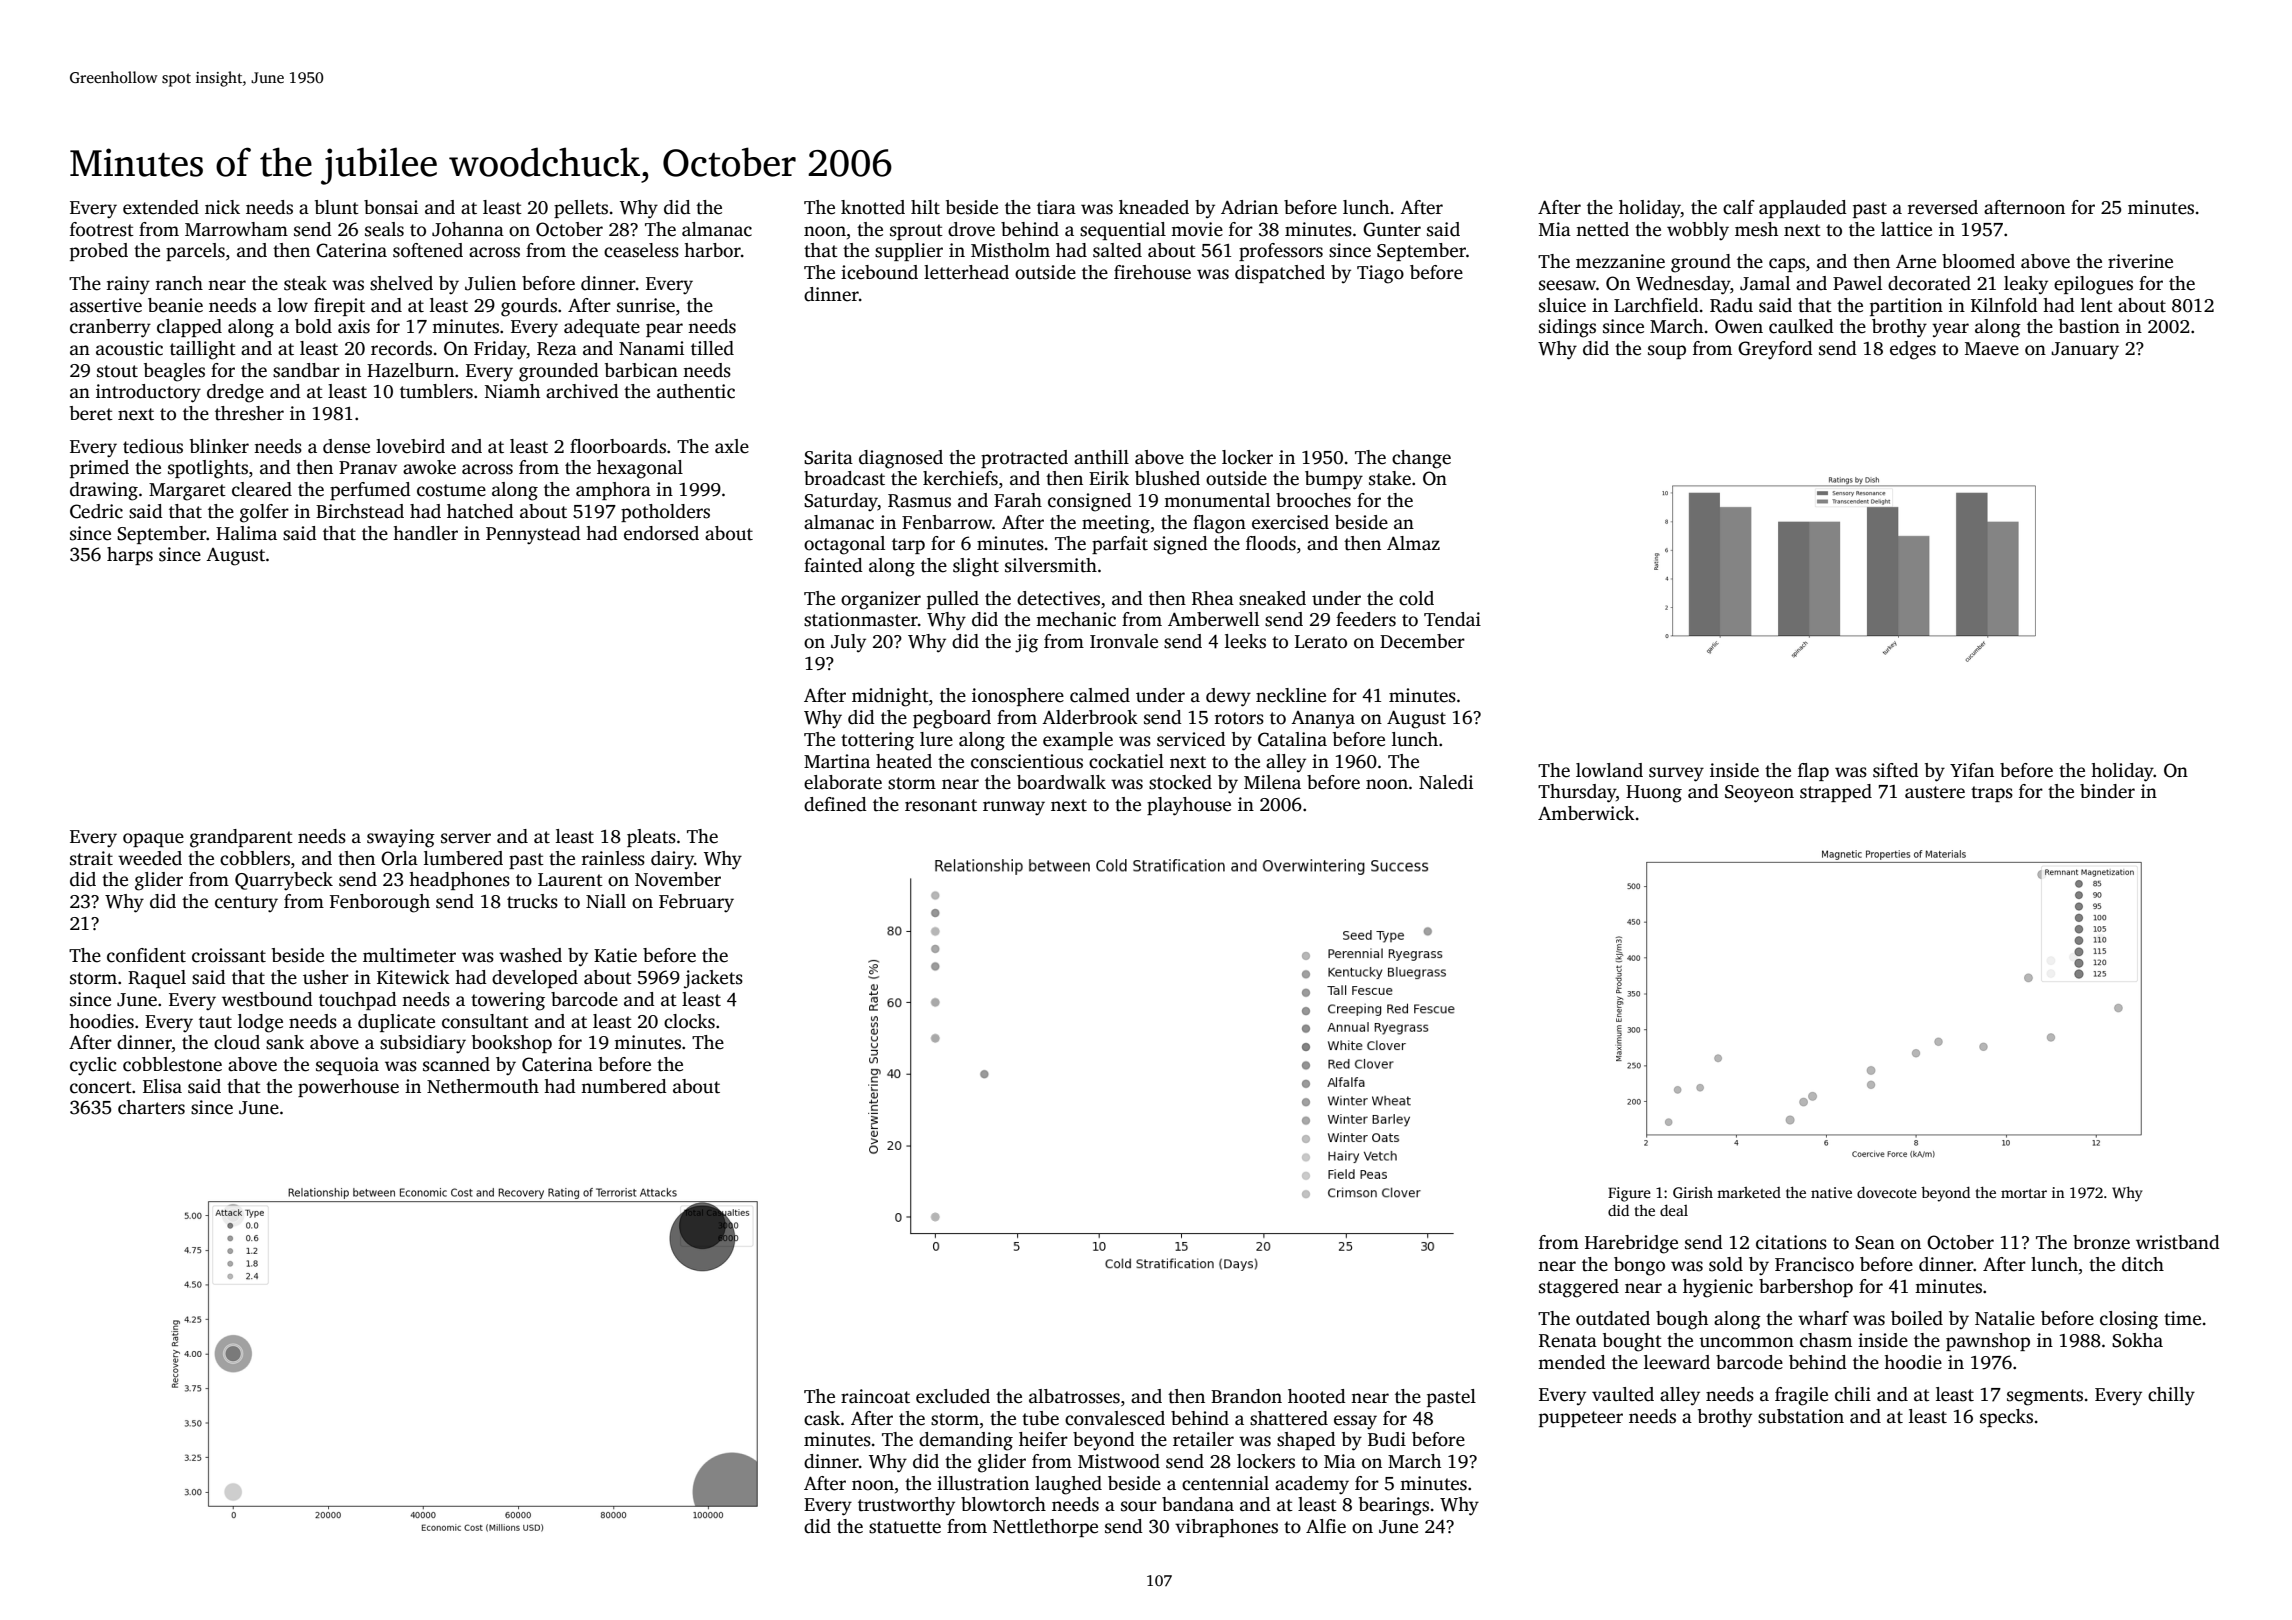  I want to click on dredge, so click(235, 393).
